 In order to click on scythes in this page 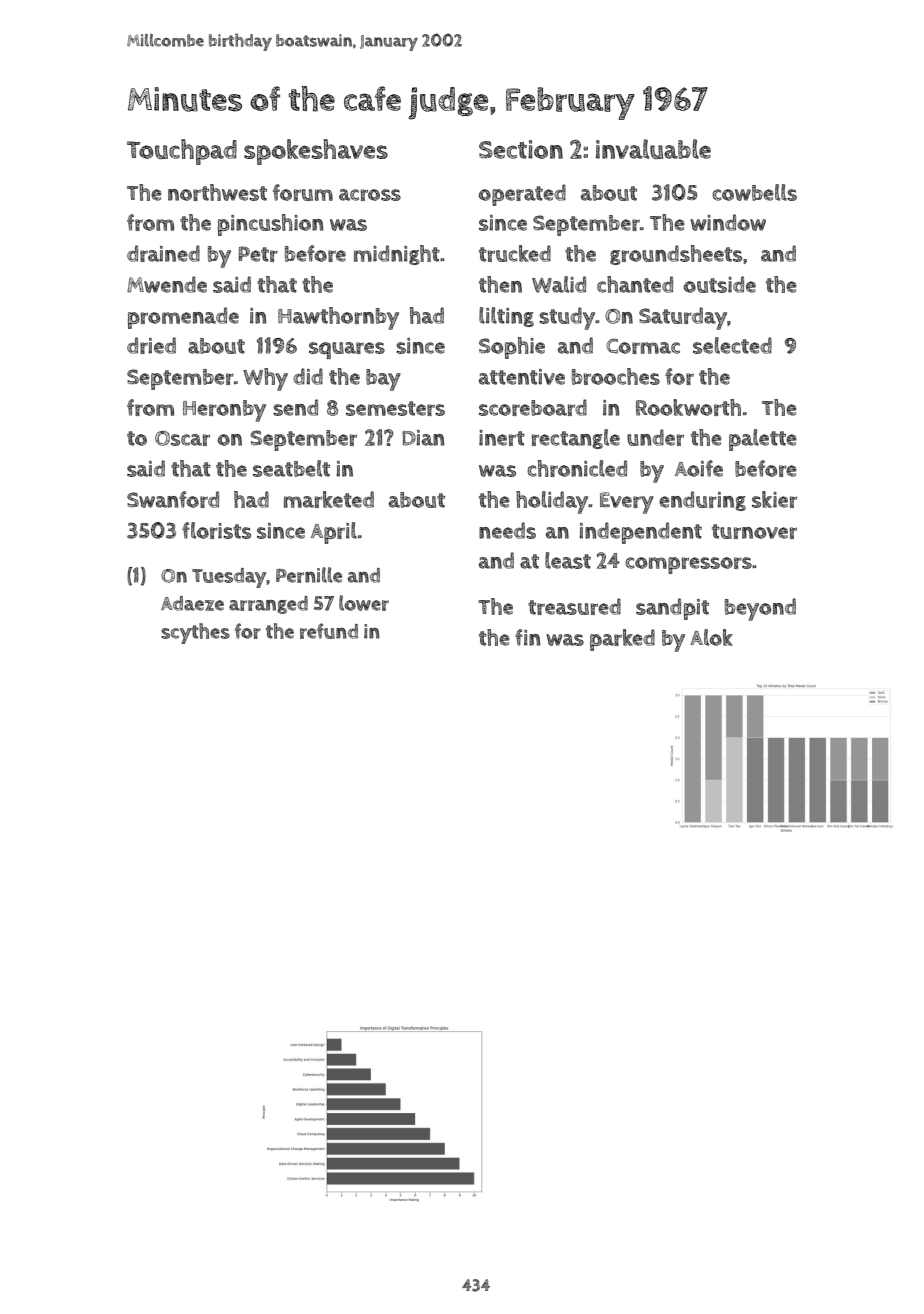, I will do `click(195, 633)`.
